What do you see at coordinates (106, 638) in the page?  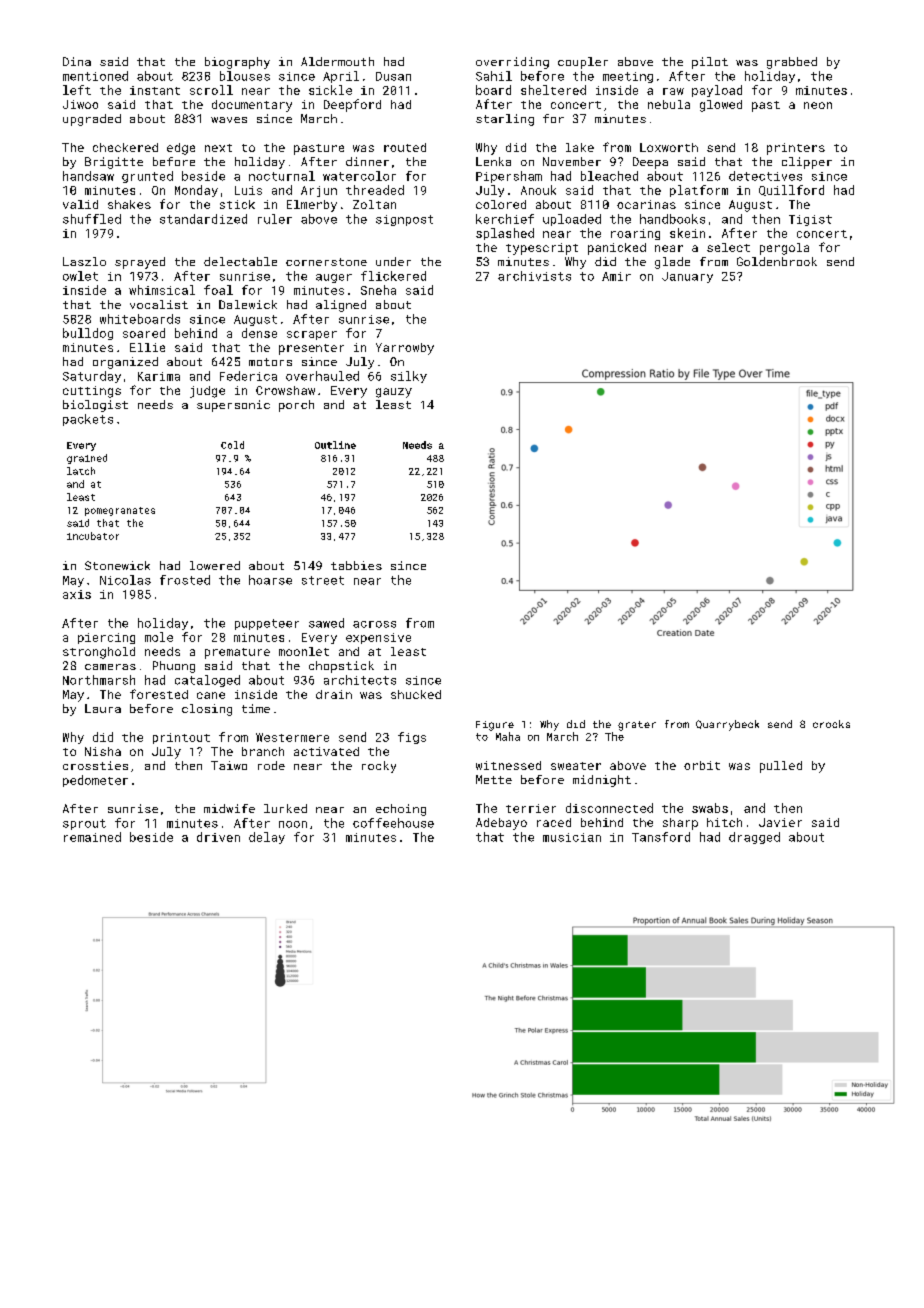 I see `piercing` at bounding box center [106, 638].
